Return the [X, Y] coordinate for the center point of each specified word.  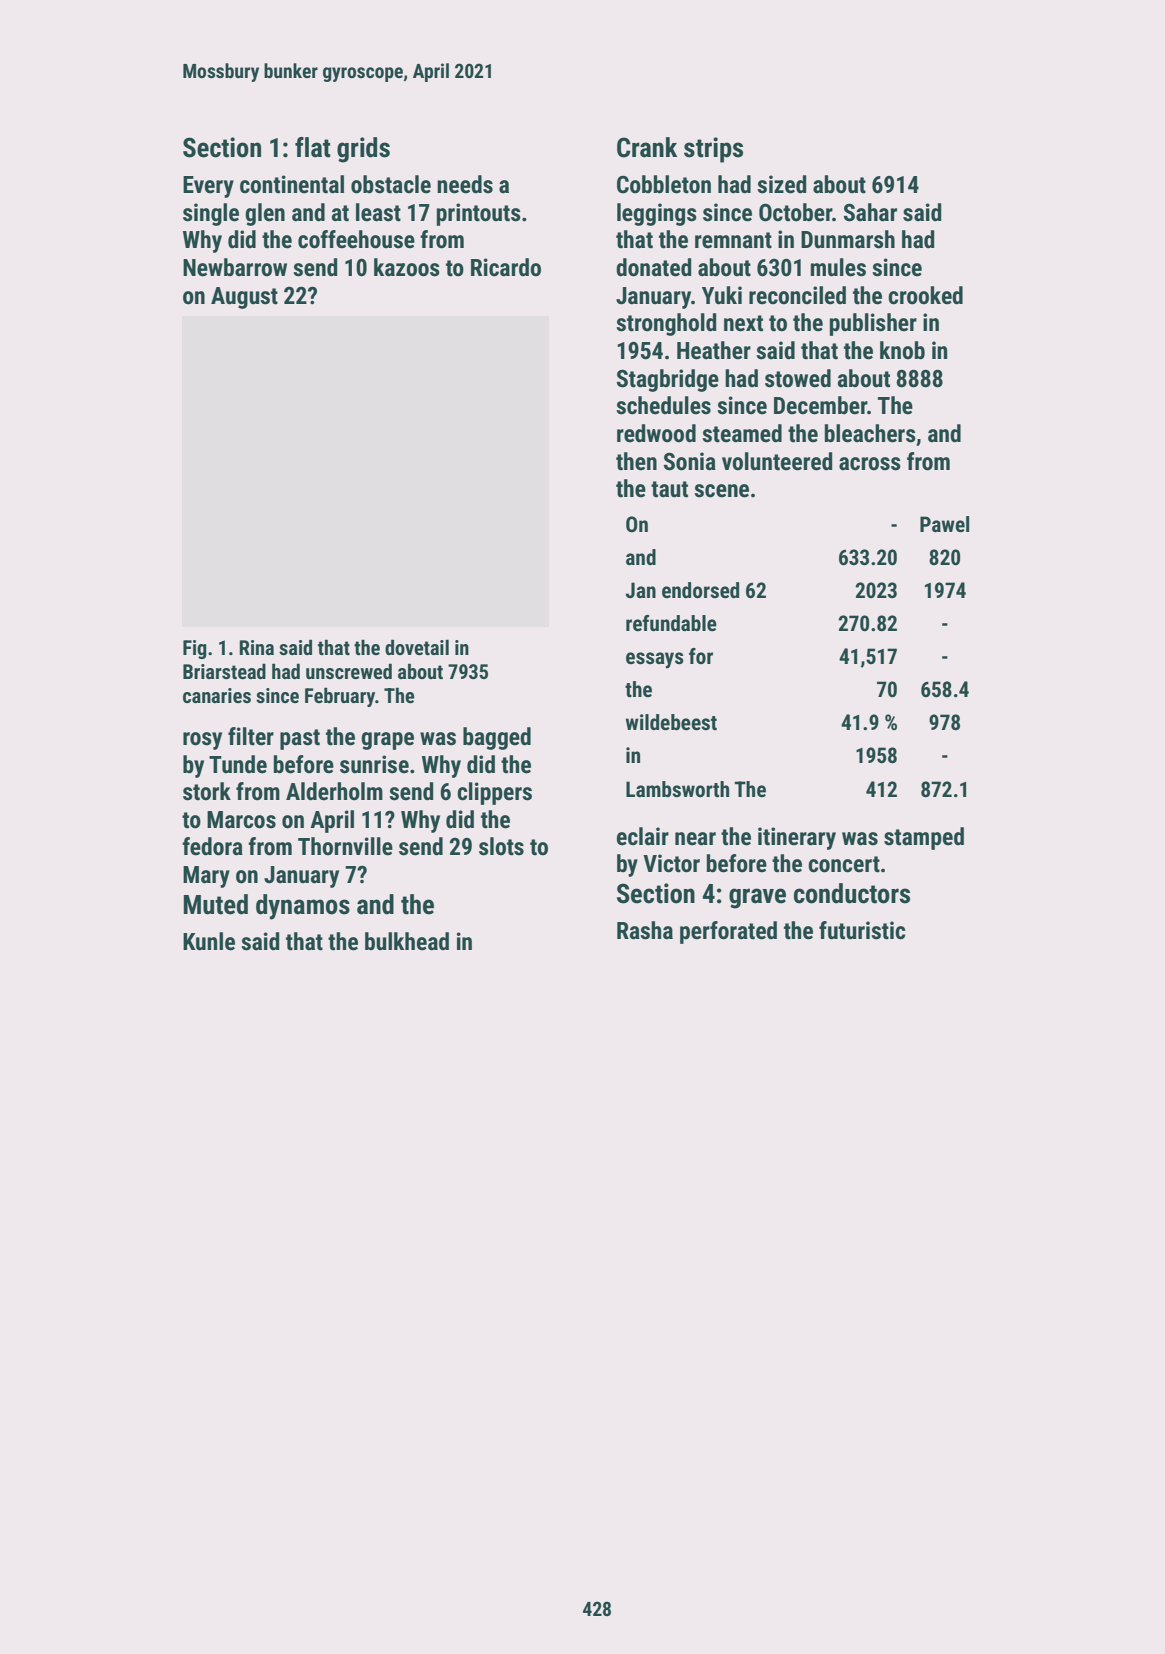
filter [251, 736]
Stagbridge [668, 380]
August [244, 298]
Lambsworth [677, 789]
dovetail [417, 647]
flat [313, 147]
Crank [647, 147]
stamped [924, 838]
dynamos [303, 907]
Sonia [690, 461]
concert [844, 864]
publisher [873, 324]
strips [713, 150]
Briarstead [224, 671]
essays [655, 660]
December [820, 405]
